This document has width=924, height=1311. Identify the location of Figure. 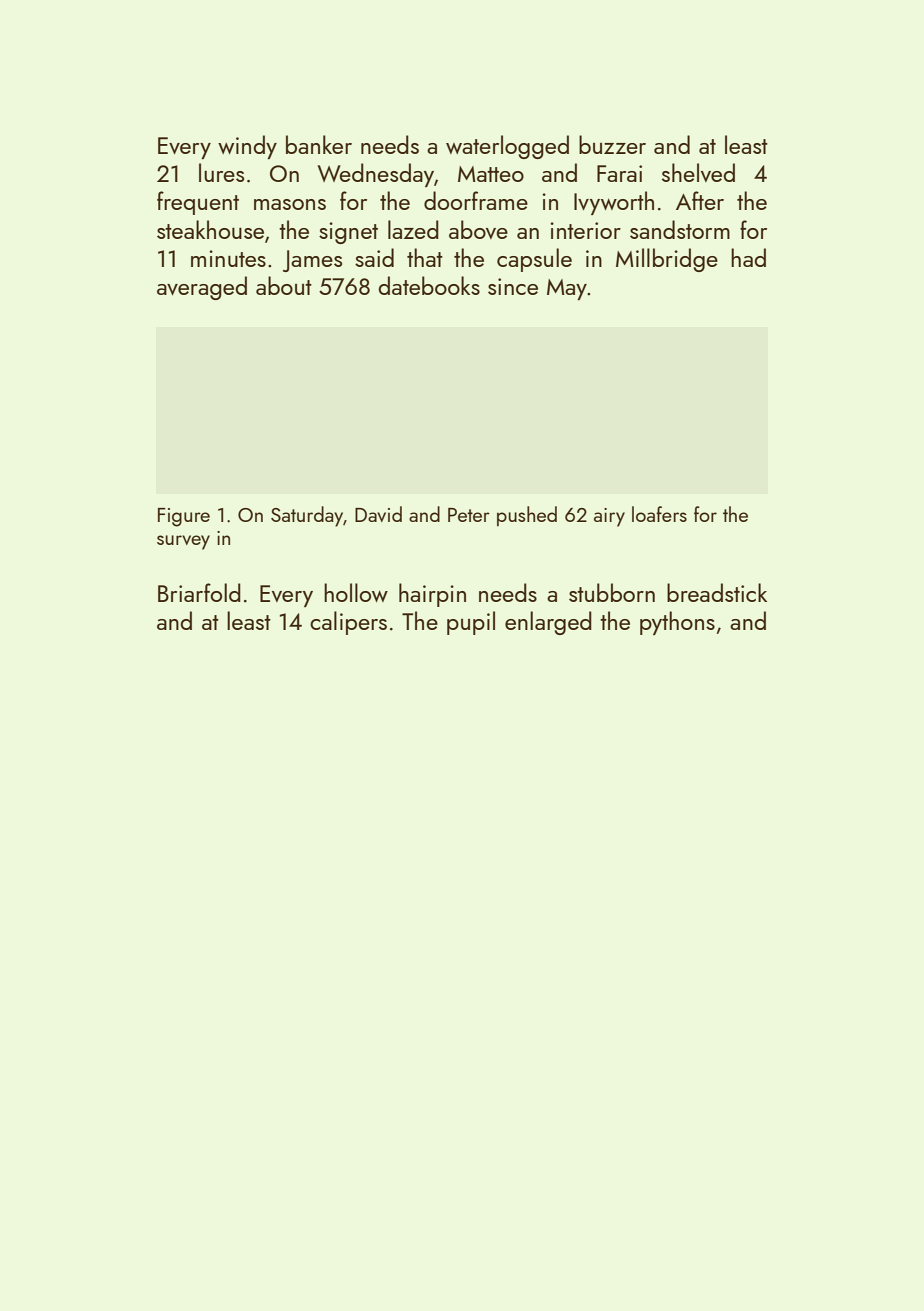
(184, 517).
